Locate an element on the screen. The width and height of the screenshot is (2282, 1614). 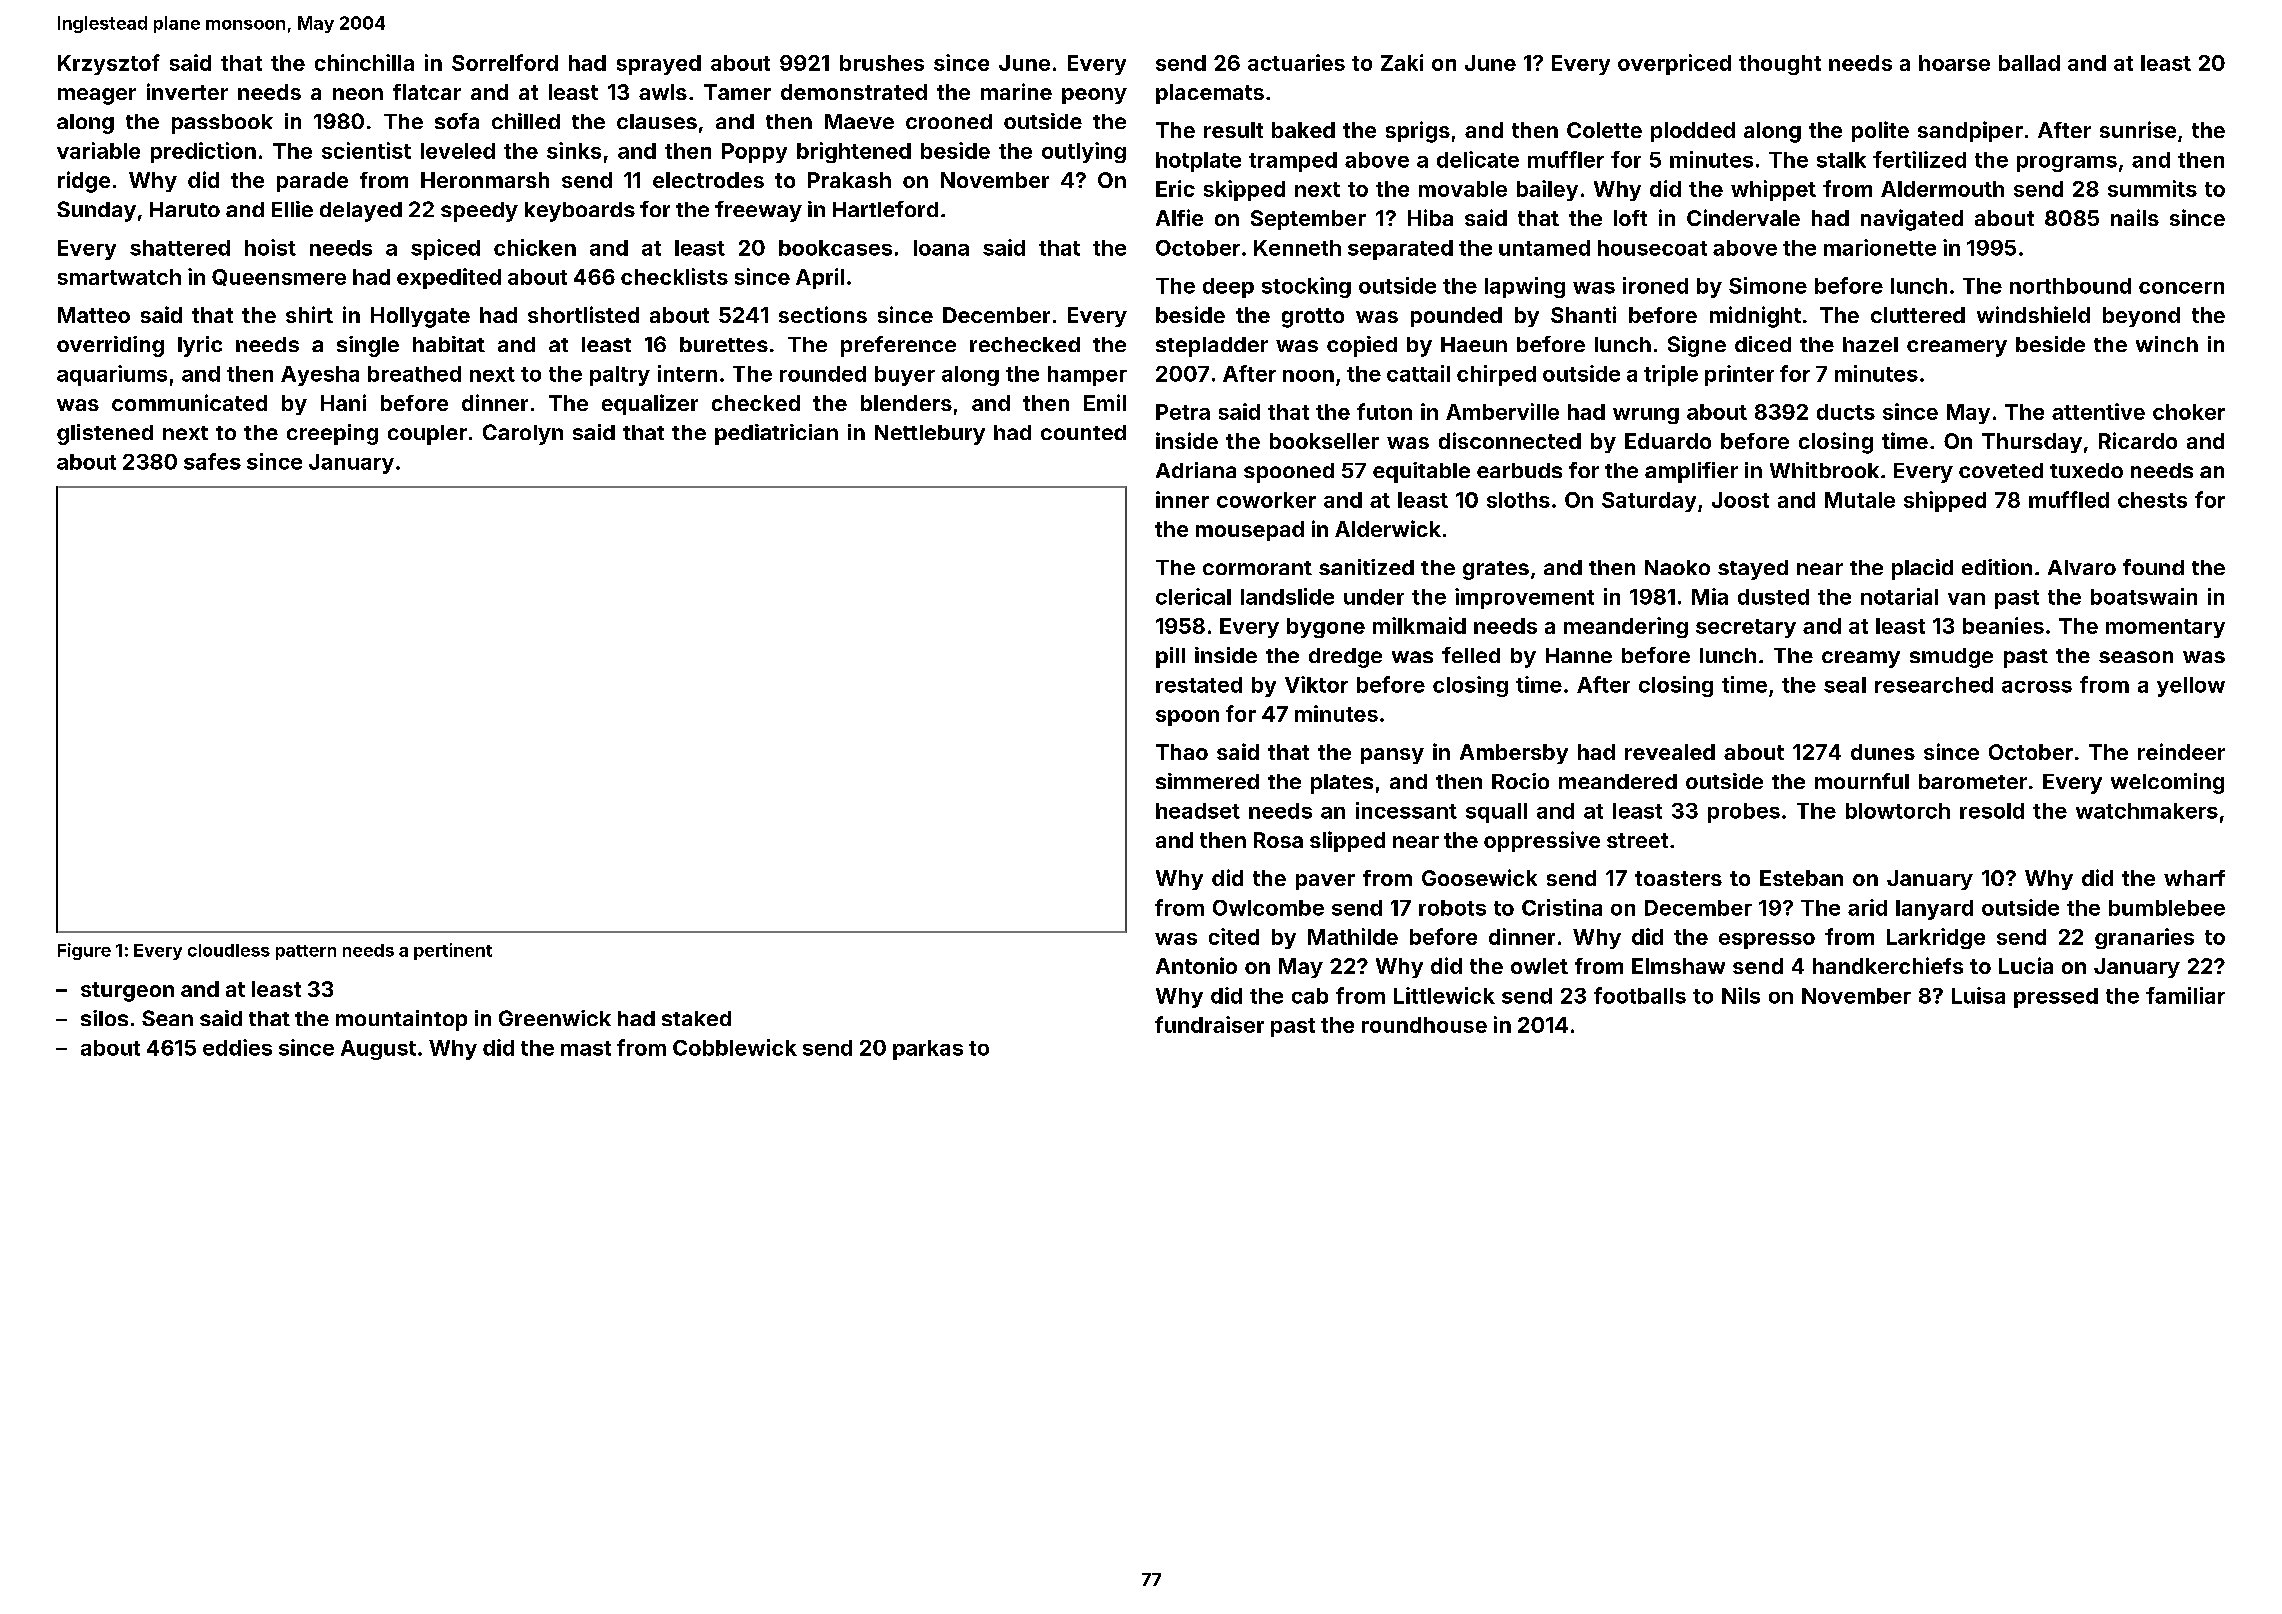
Sorrelford is located at coordinates (505, 62).
